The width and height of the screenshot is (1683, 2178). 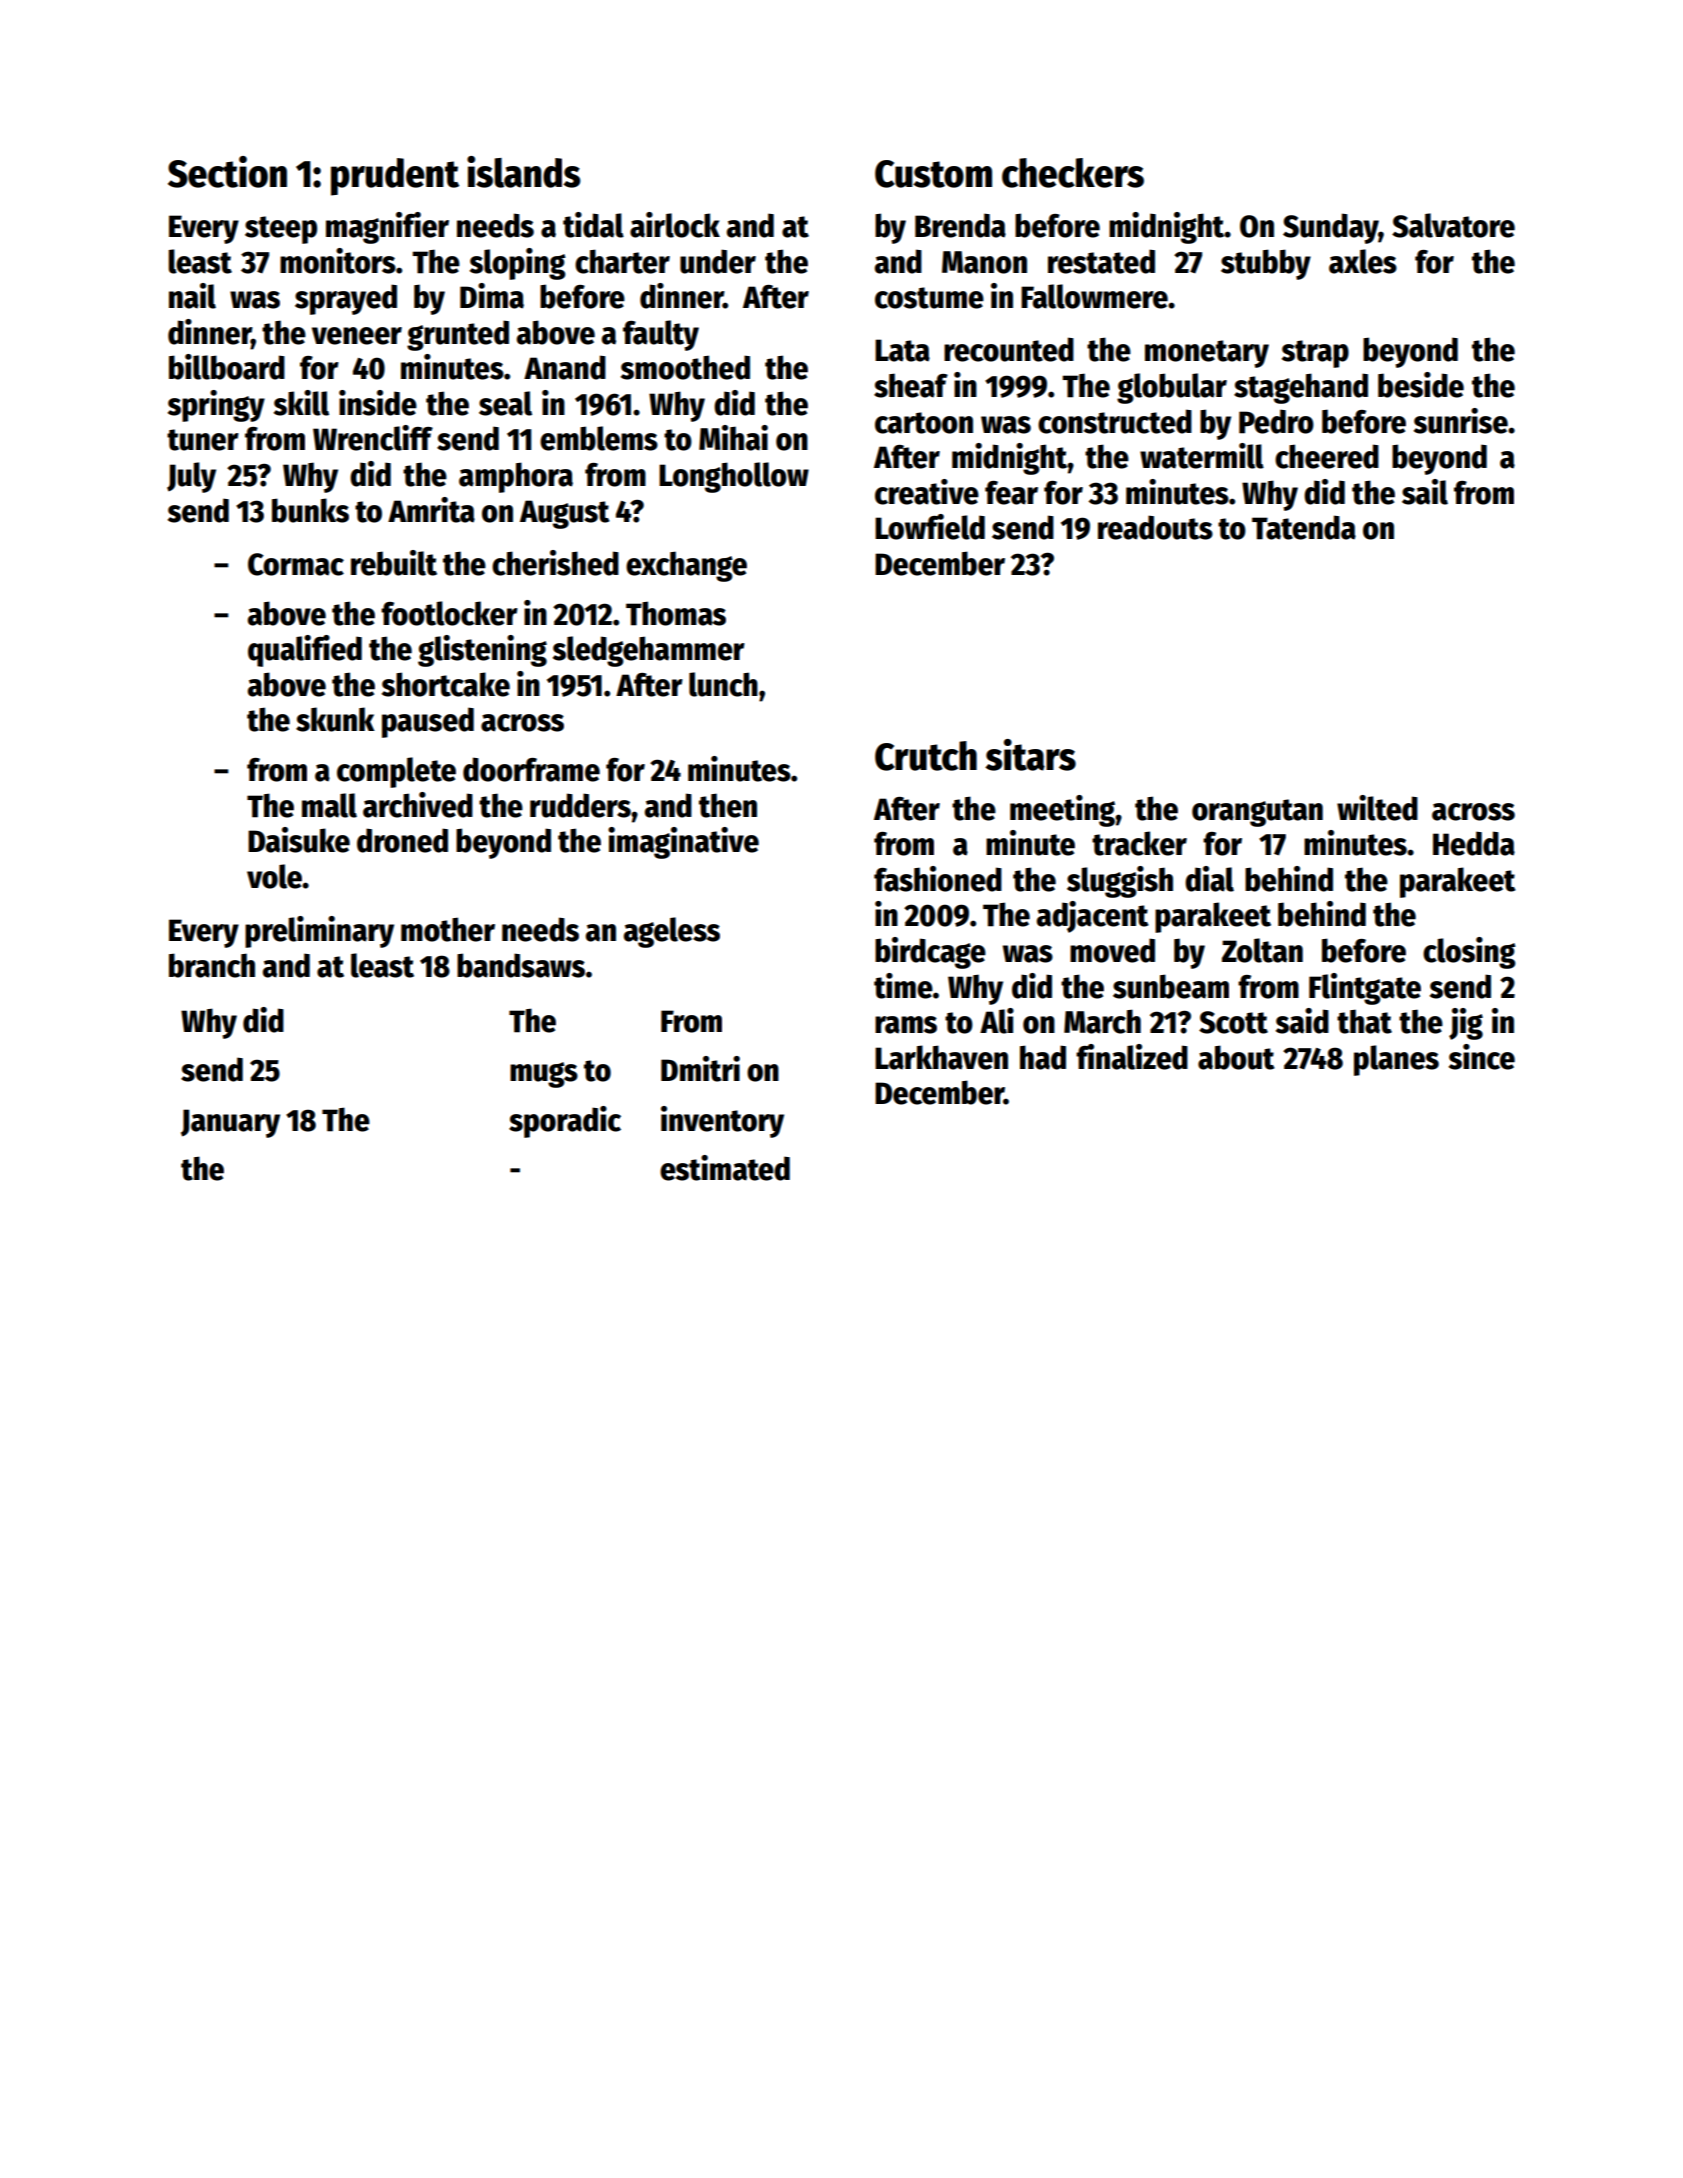 I want to click on constructed, so click(x=1115, y=421).
